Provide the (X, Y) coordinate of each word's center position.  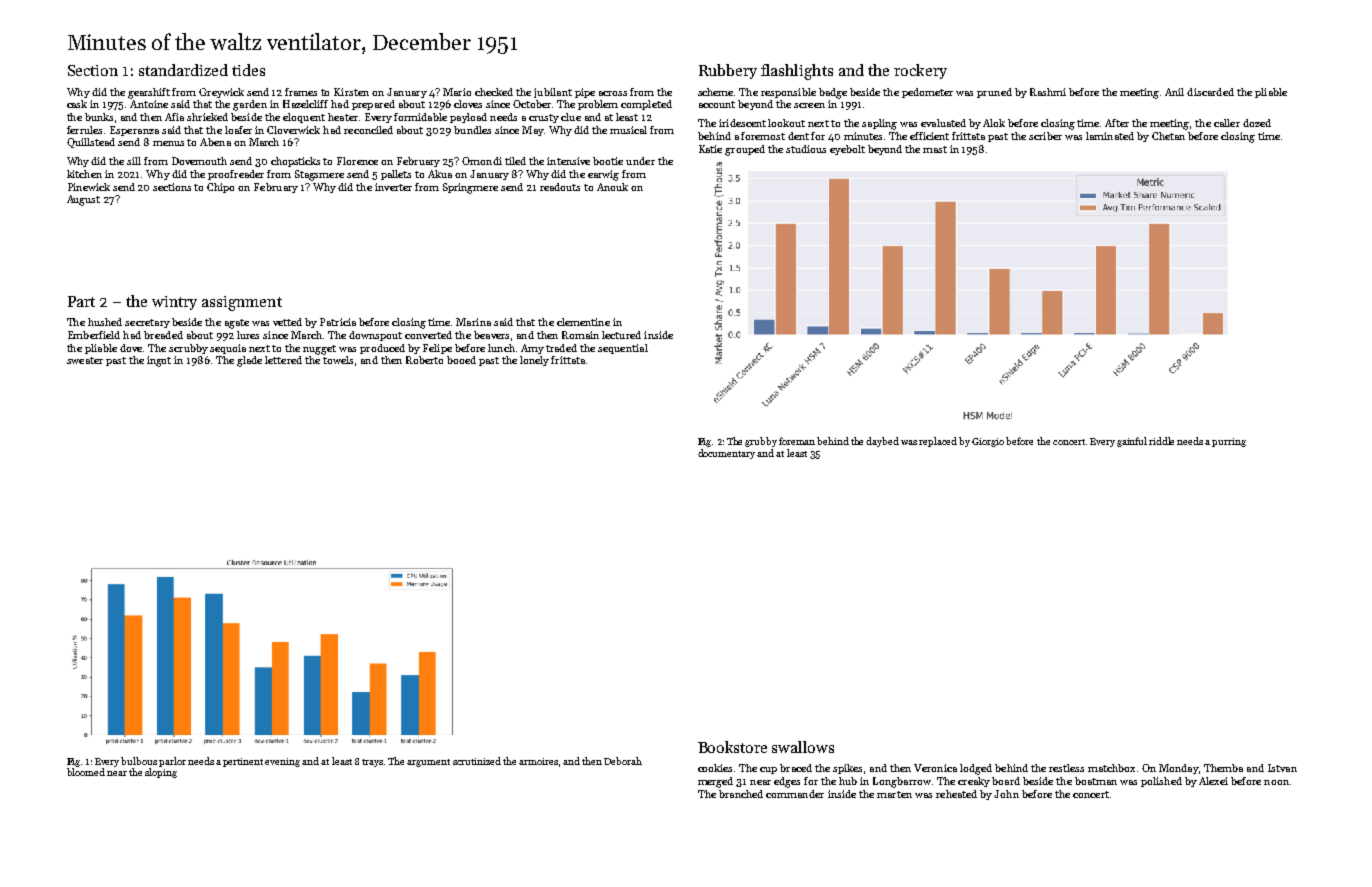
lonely (534, 361)
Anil (1174, 92)
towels (338, 360)
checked (494, 92)
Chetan (1168, 136)
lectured (621, 335)
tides (248, 70)
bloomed (86, 772)
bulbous (139, 761)
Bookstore (732, 747)
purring (1229, 442)
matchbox (1111, 768)
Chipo (220, 188)
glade (249, 361)
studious (806, 149)
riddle (1161, 441)
